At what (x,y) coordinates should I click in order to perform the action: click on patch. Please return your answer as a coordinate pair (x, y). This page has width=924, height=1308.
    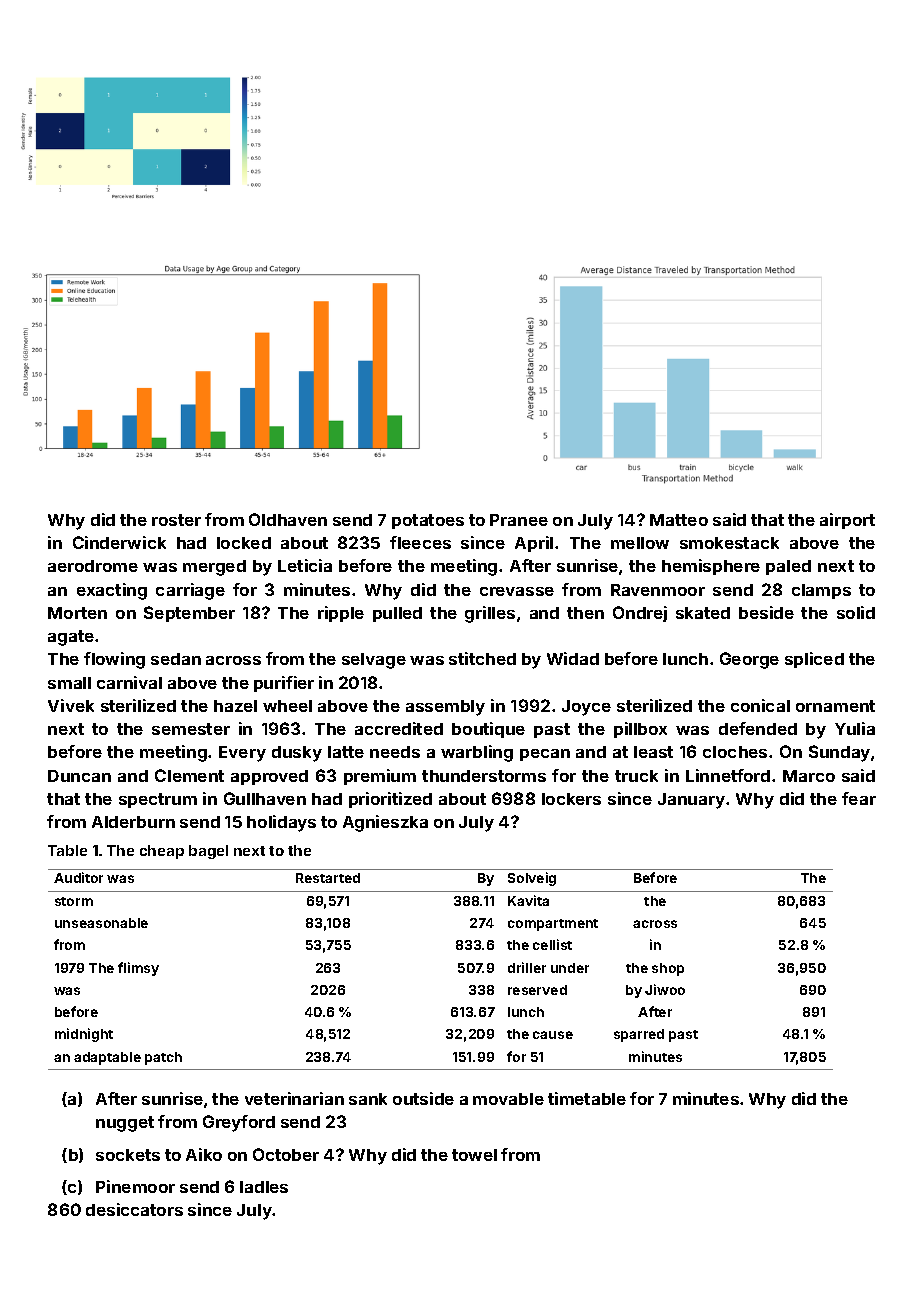
    Looking at the image, I should click on (163, 1058).
